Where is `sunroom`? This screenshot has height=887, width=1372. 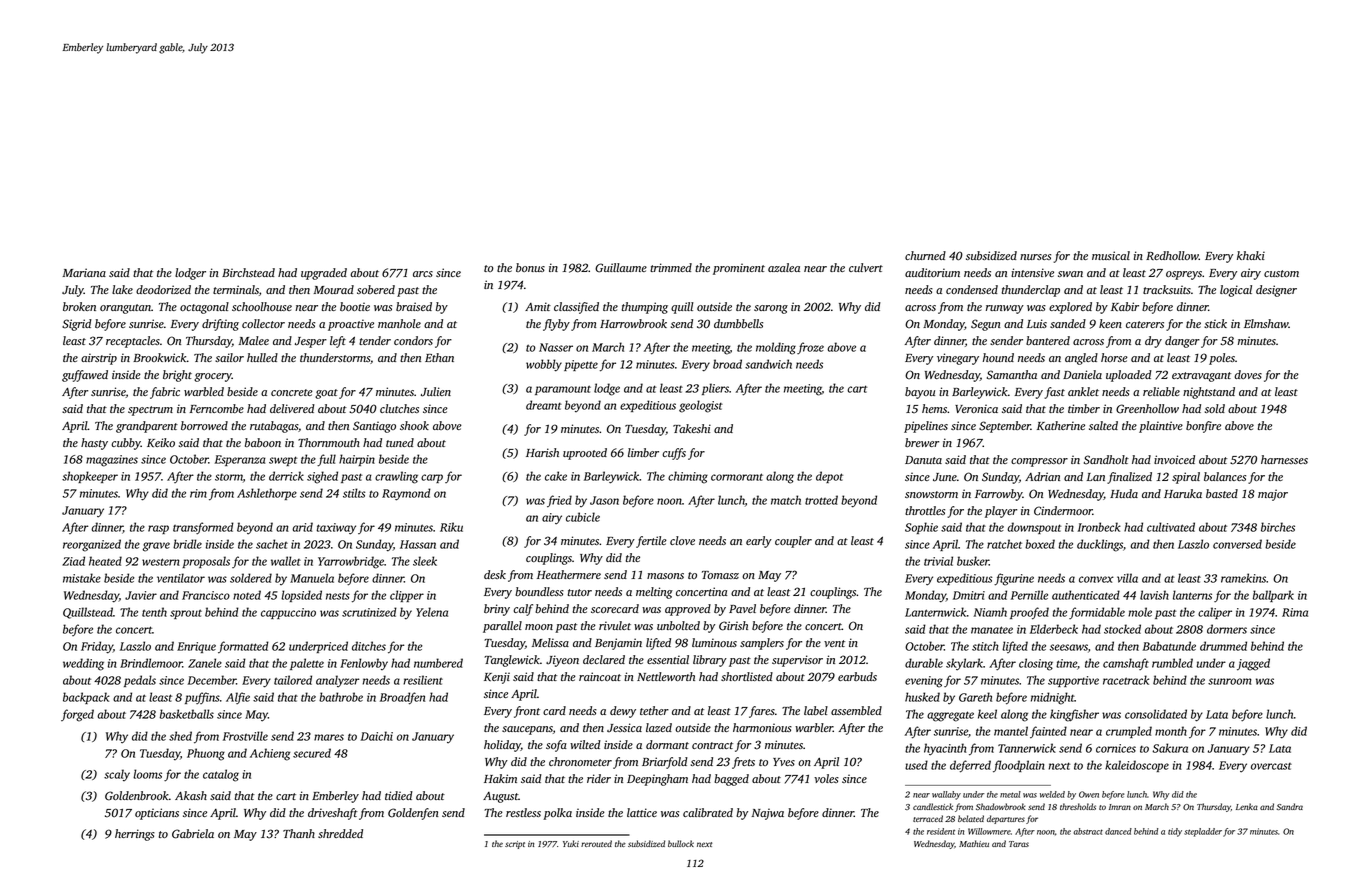
sunroom is located at coordinates (1230, 681).
